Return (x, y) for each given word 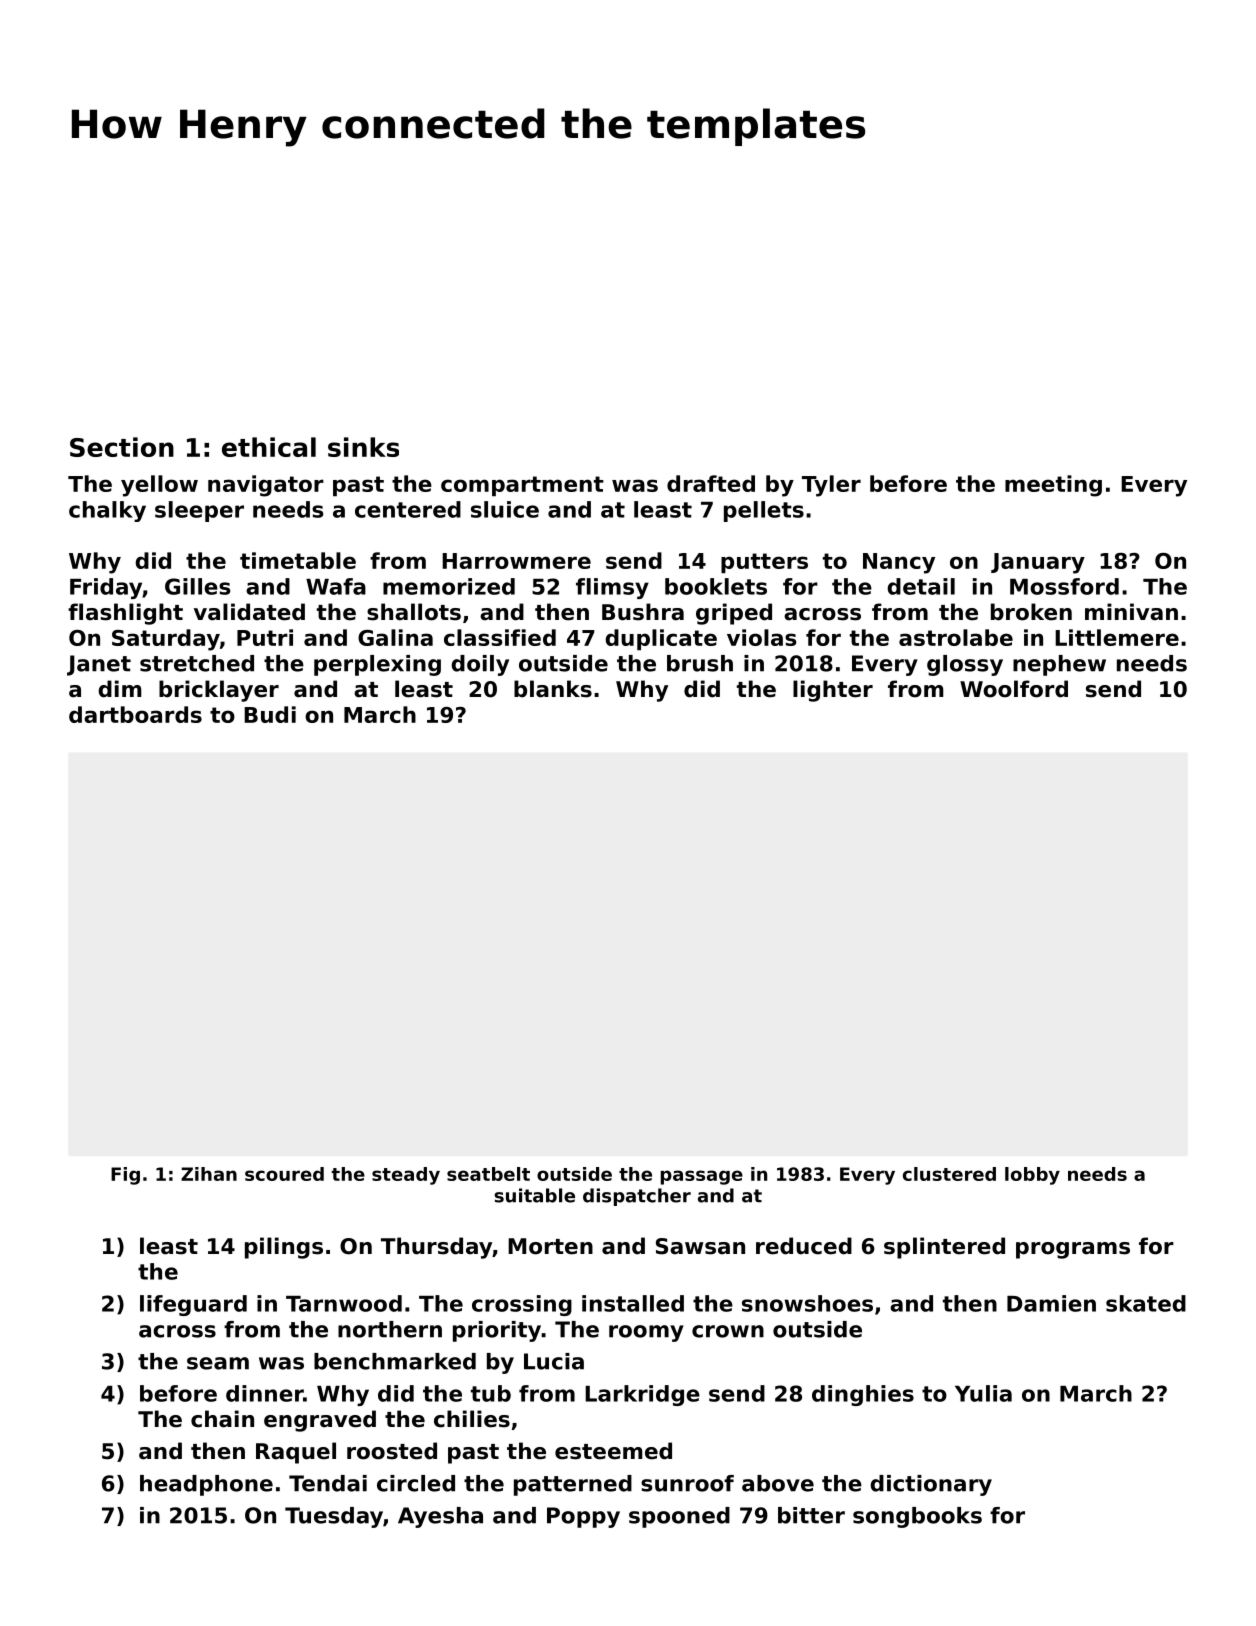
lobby (1032, 1176)
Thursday (436, 1248)
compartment (522, 486)
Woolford (1014, 689)
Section (122, 447)
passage (702, 1177)
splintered (944, 1248)
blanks (553, 689)
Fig (125, 1176)
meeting (1053, 486)
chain (222, 1419)
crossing (522, 1305)
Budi (270, 714)
